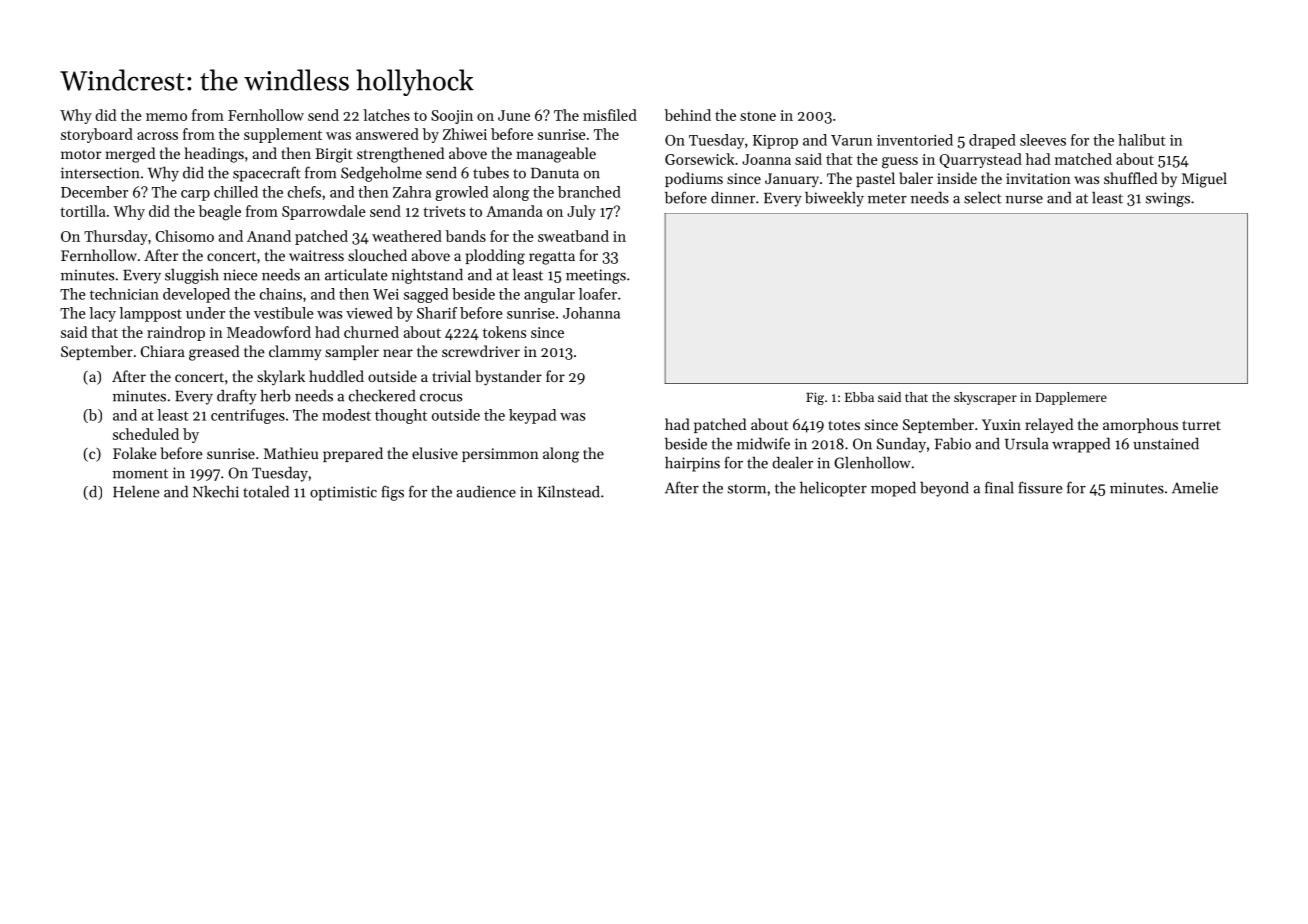 The width and height of the screenshot is (1308, 924). I want to click on podiums, so click(694, 179).
